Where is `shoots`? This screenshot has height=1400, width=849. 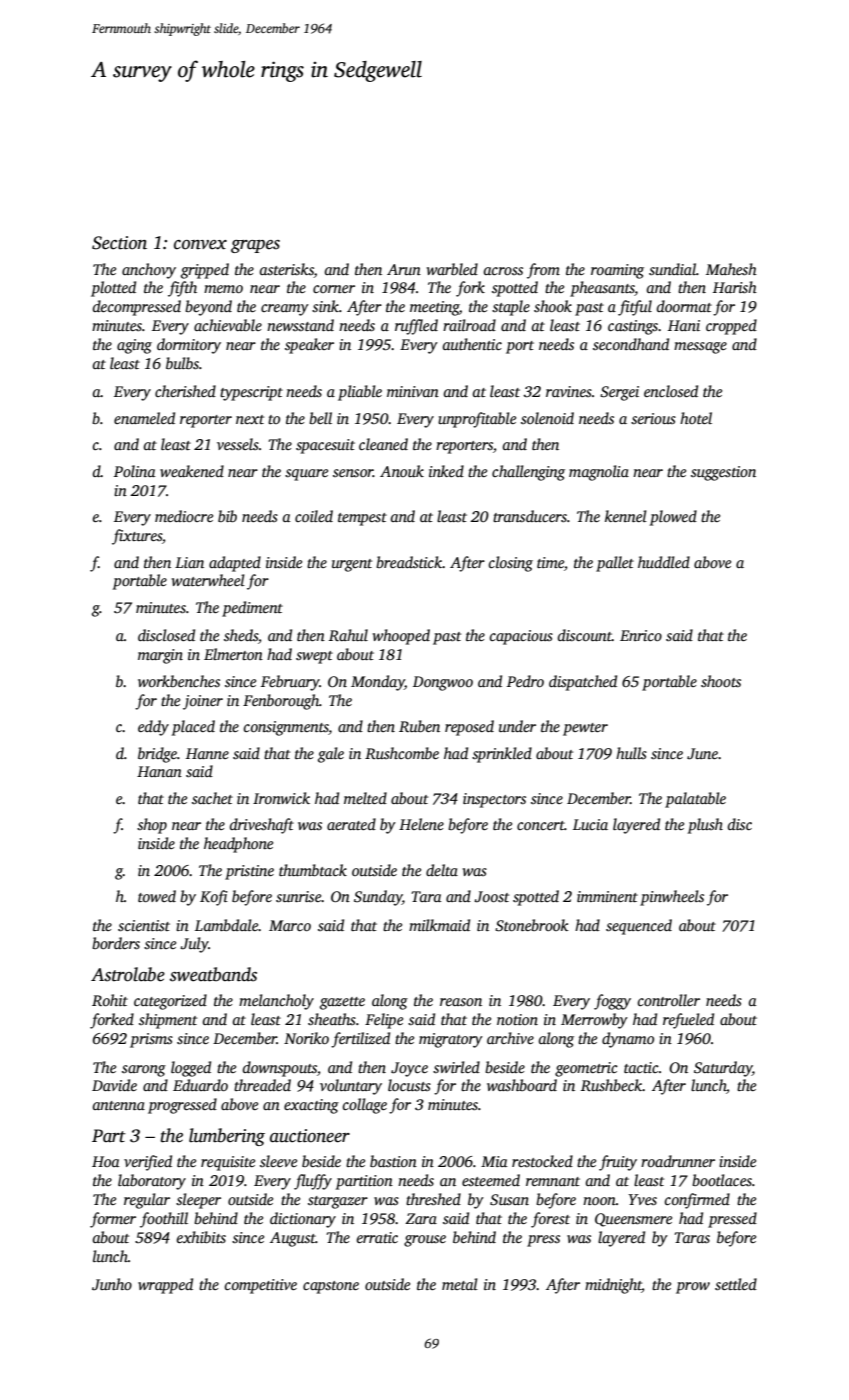
shoots is located at coordinates (721, 681).
